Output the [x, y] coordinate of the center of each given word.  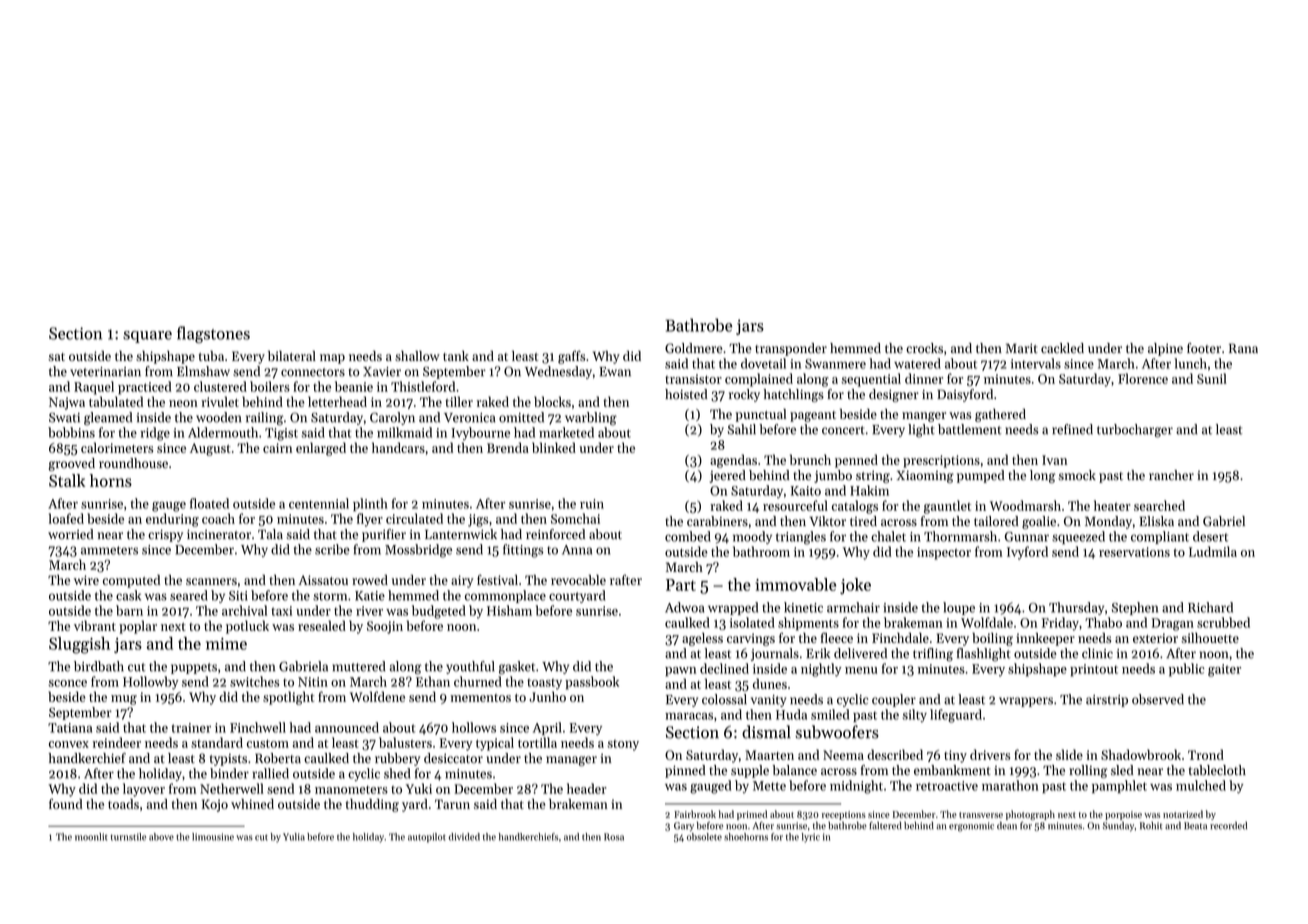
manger [924, 417]
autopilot [427, 838]
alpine [1165, 349]
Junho [547, 696]
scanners [211, 581]
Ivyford [1027, 553]
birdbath [99, 666]
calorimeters [117, 447]
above [161, 837]
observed [1158, 699]
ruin [592, 504]
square [147, 337]
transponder [791, 349]
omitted [521, 417]
